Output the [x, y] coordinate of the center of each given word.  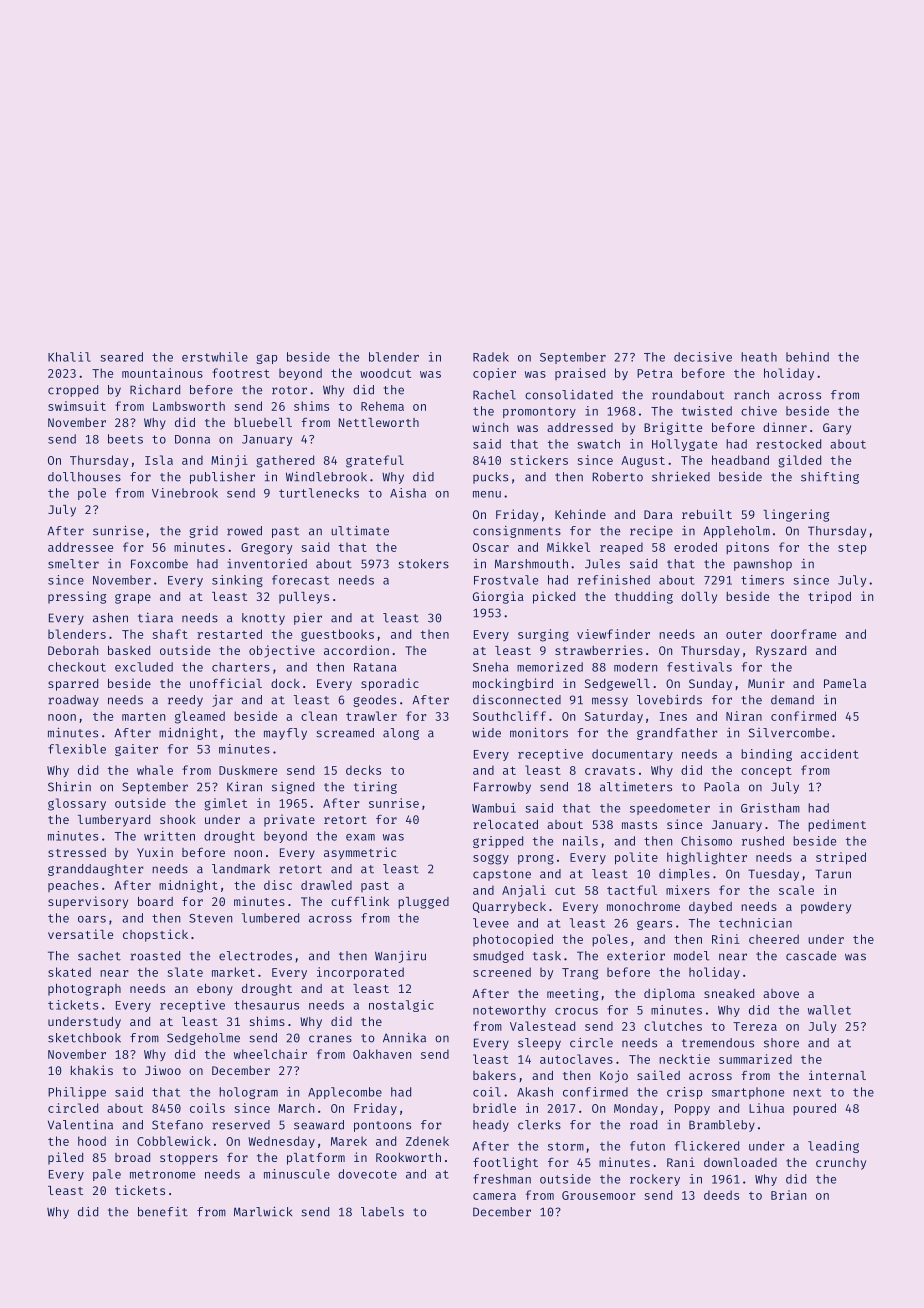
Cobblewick [174, 1141]
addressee [80, 547]
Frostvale [506, 580]
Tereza [755, 1026]
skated [69, 972]
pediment [837, 825]
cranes [330, 1039]
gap [267, 359]
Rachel [494, 395]
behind [807, 357]
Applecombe [345, 1093]
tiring [375, 788]
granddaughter [96, 870]
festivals [699, 667]
